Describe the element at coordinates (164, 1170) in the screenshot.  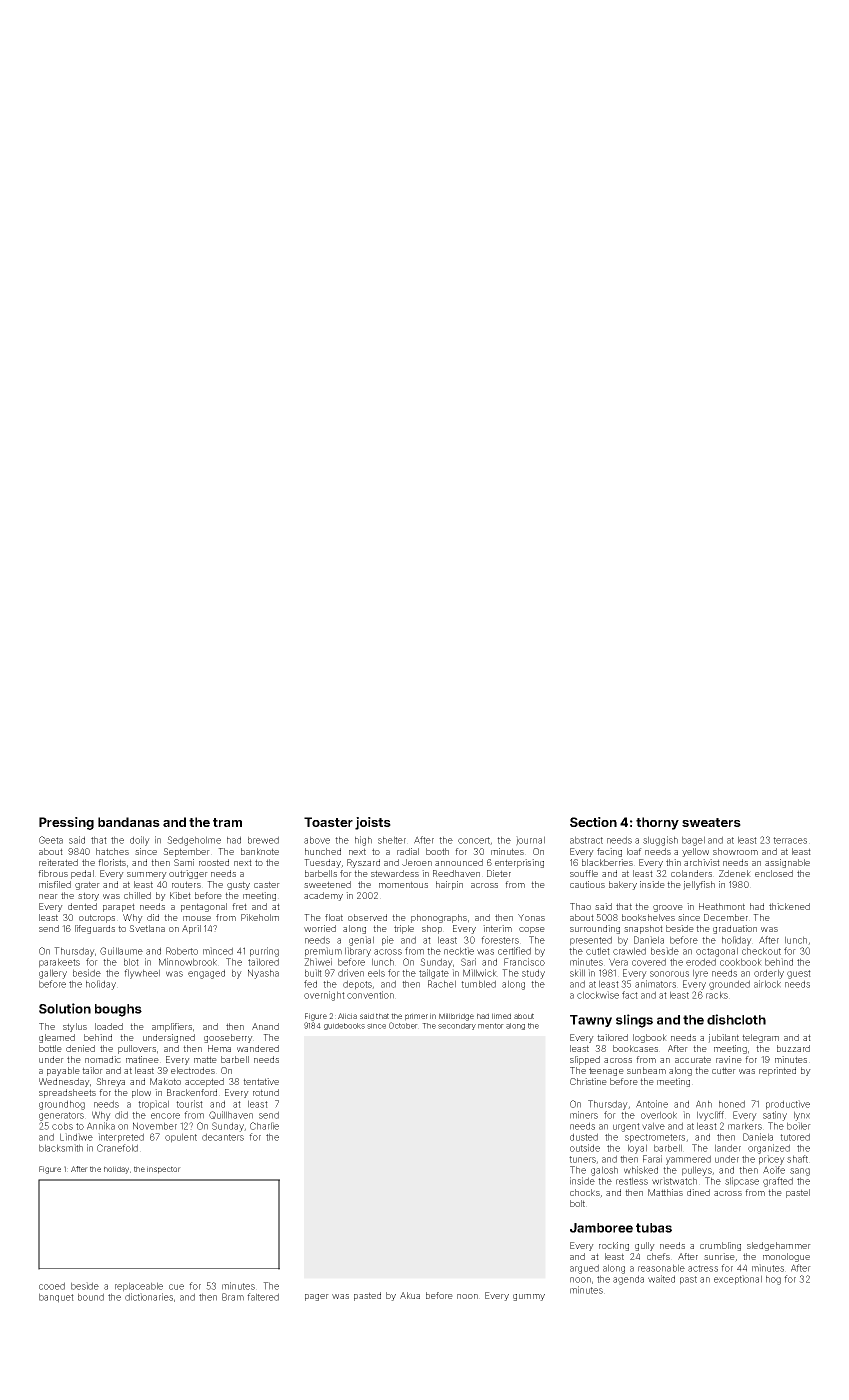
I see `inspector` at that location.
